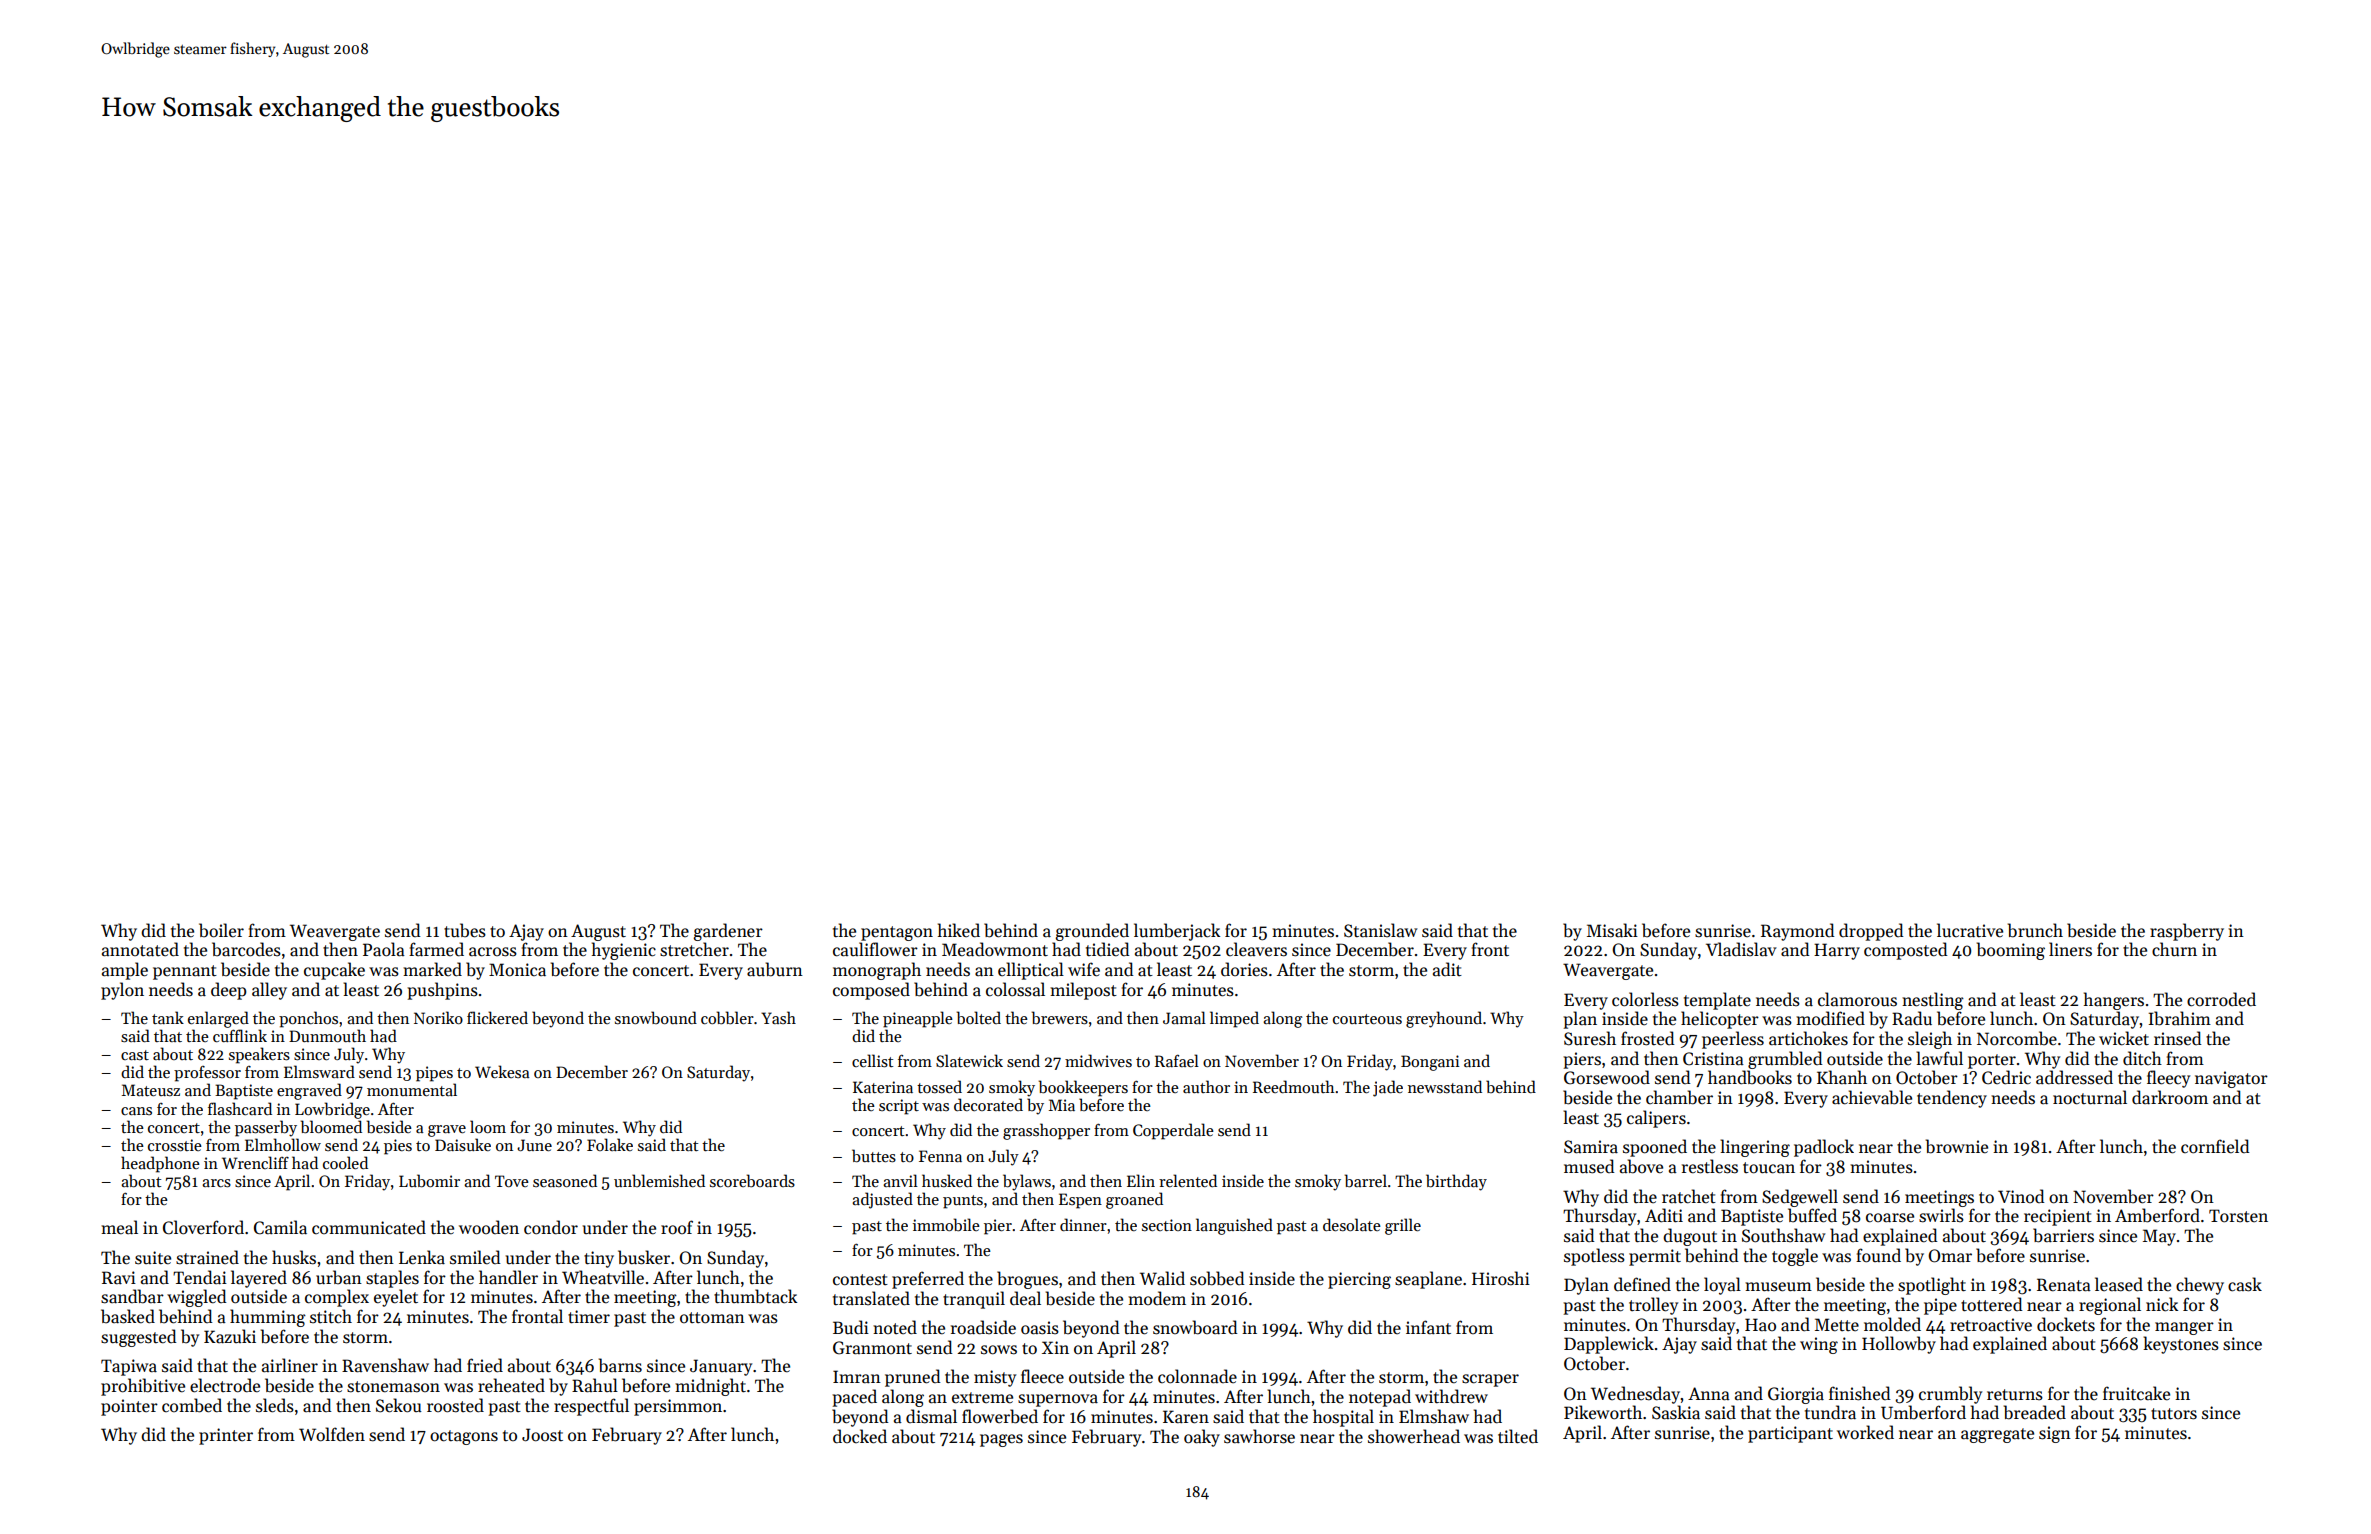 The image size is (2371, 1534). What do you see at coordinates (412, 1089) in the page?
I see `monumental` at bounding box center [412, 1089].
